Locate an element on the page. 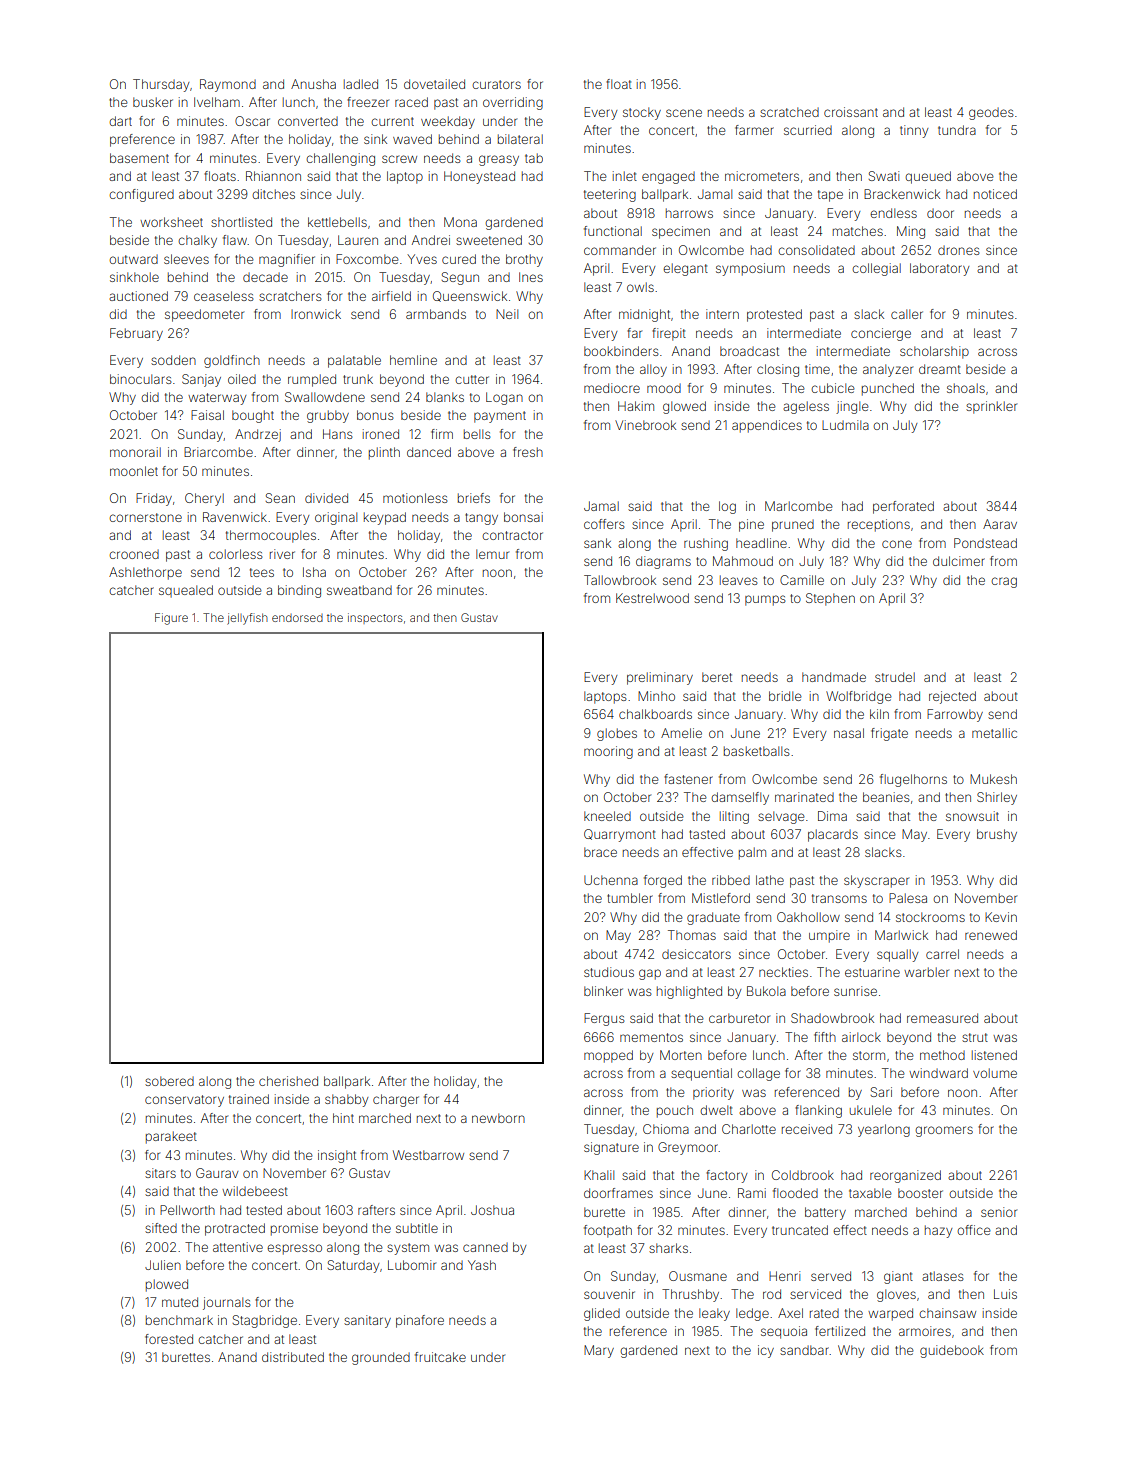  journals is located at coordinates (227, 1303).
